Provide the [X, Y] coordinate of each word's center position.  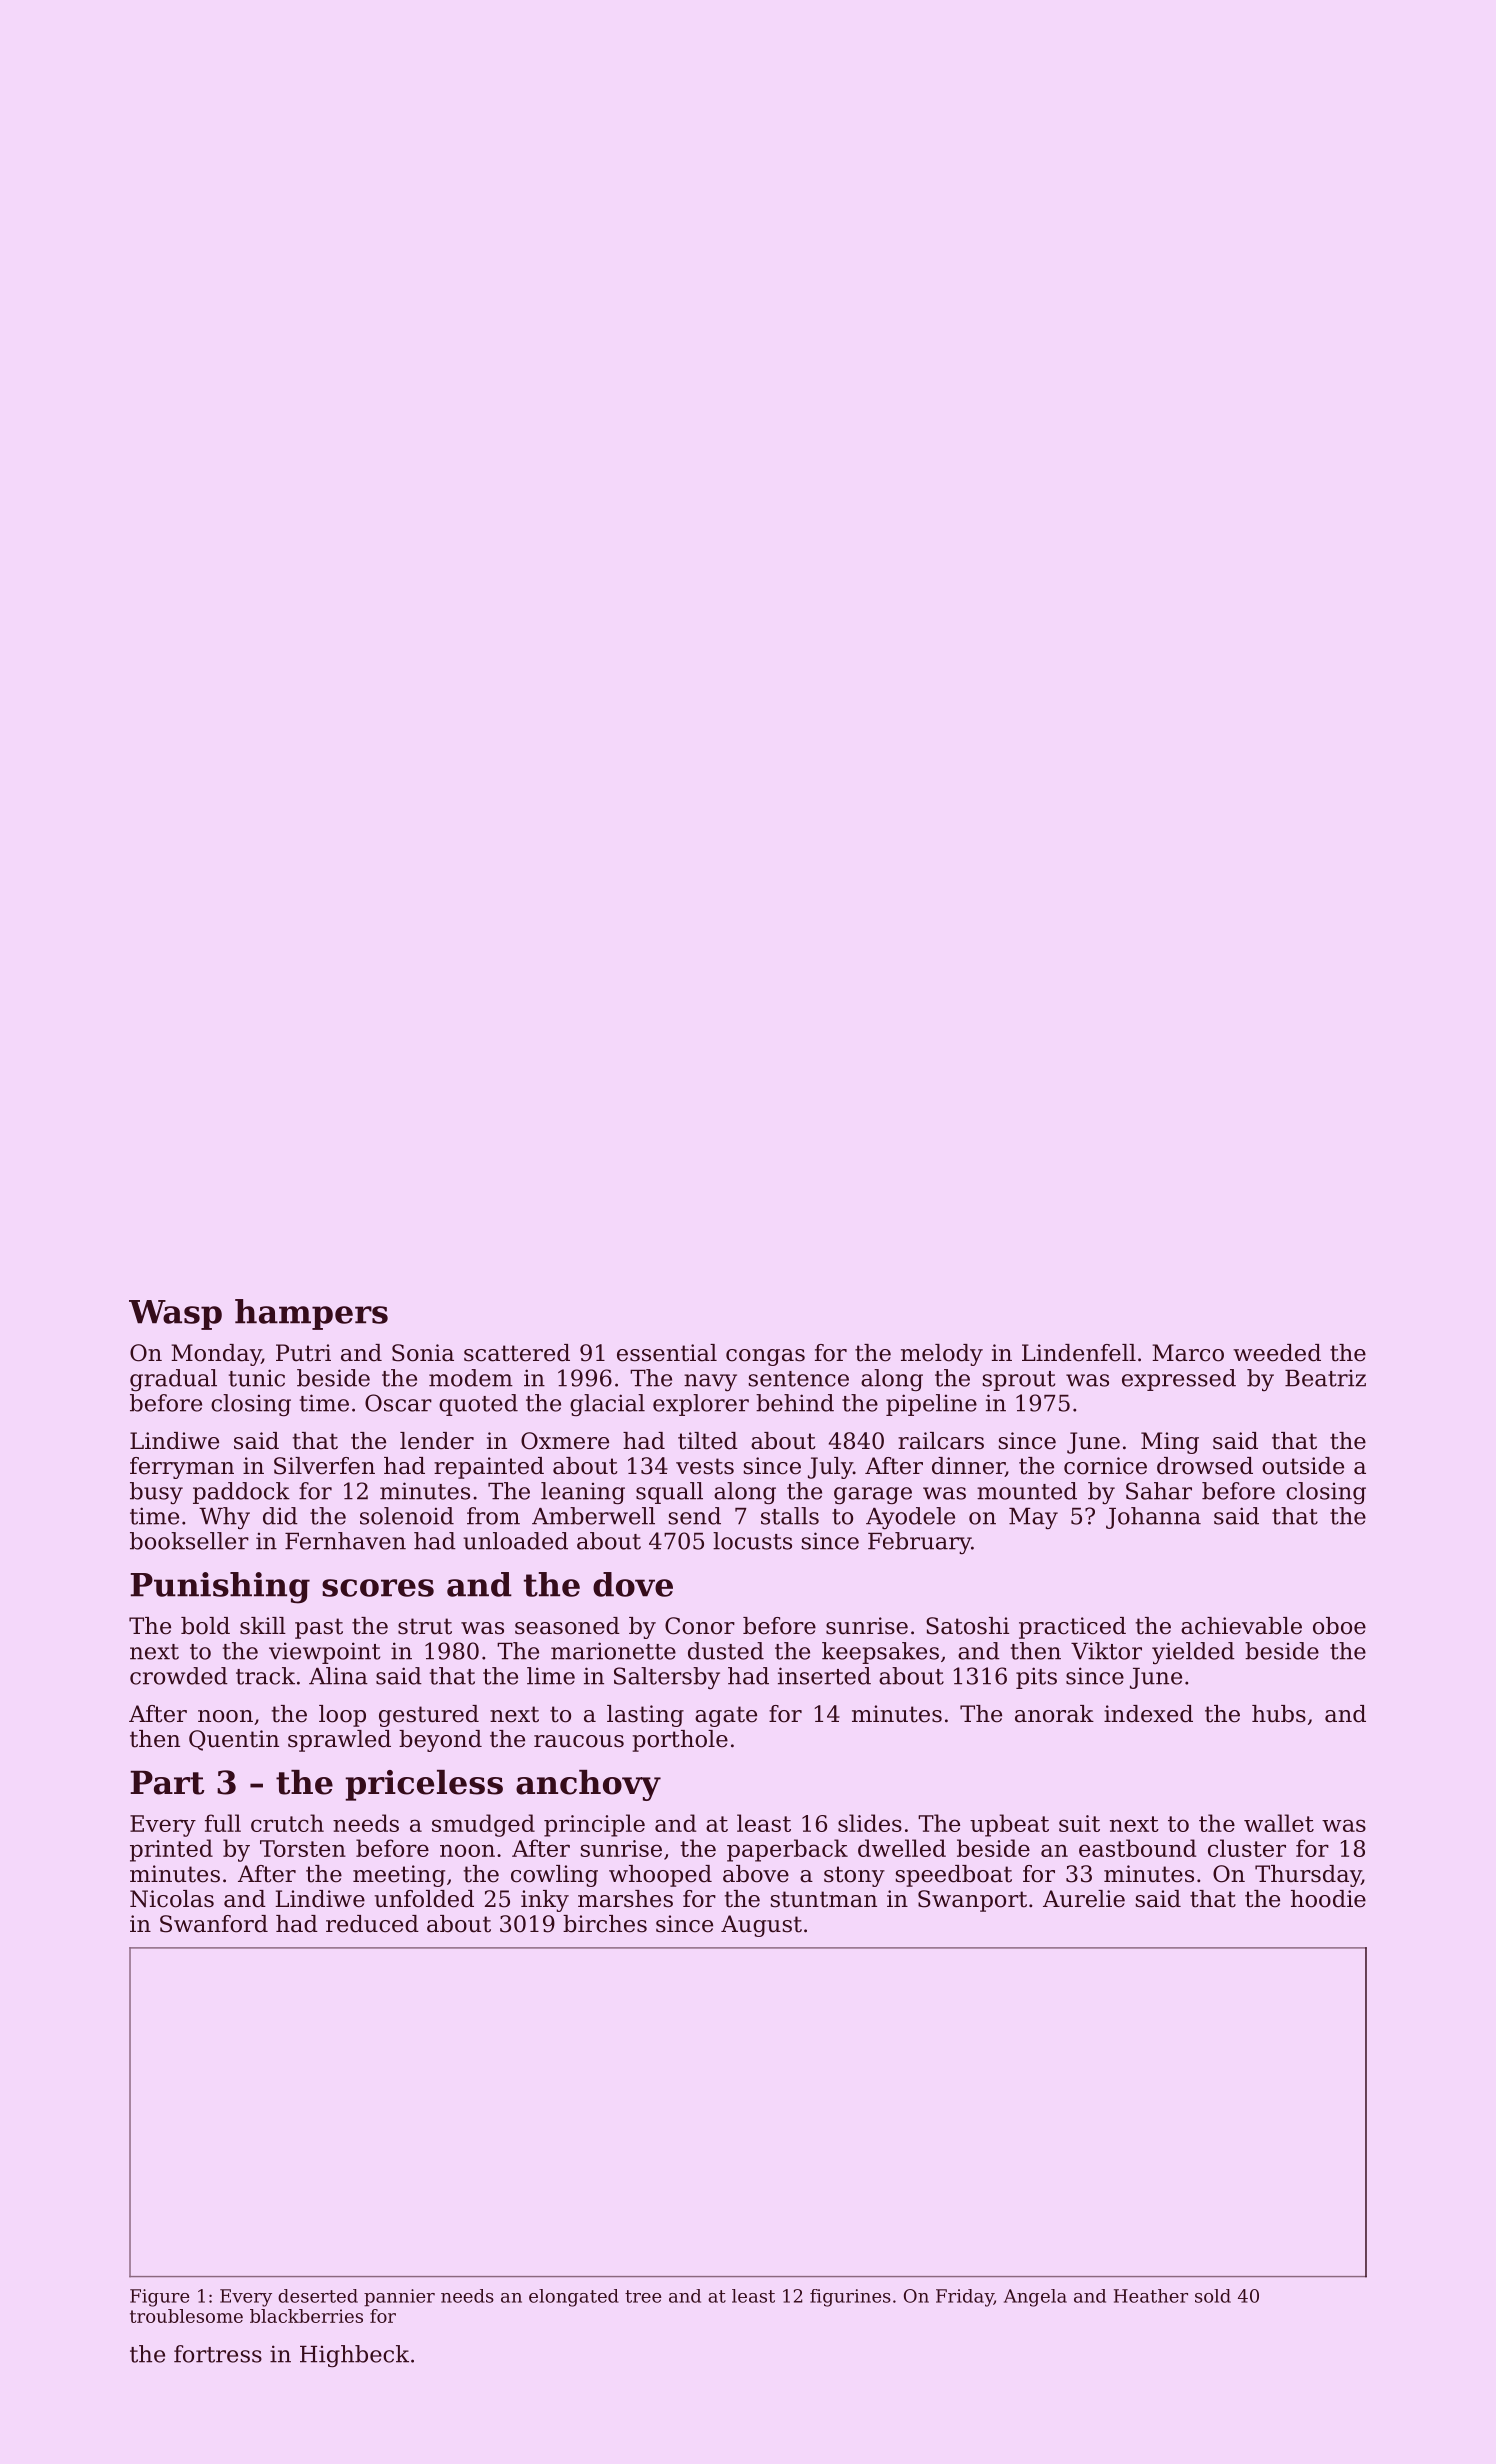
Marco [1188, 1353]
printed [171, 1850]
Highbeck [354, 2356]
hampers [311, 1314]
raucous [579, 1741]
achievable [1241, 1626]
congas [765, 1357]
